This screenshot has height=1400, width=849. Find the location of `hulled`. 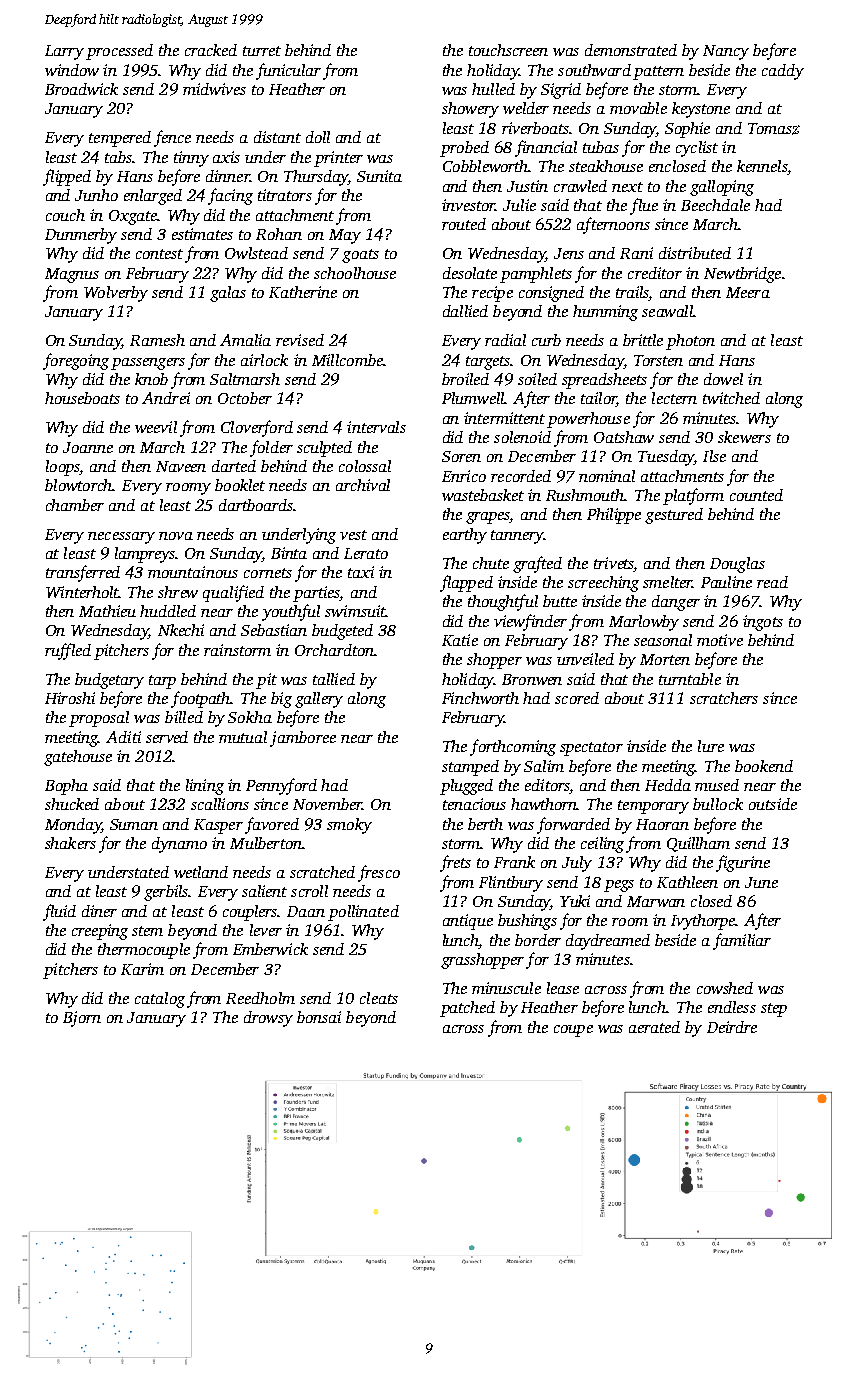

hulled is located at coordinates (493, 89).
